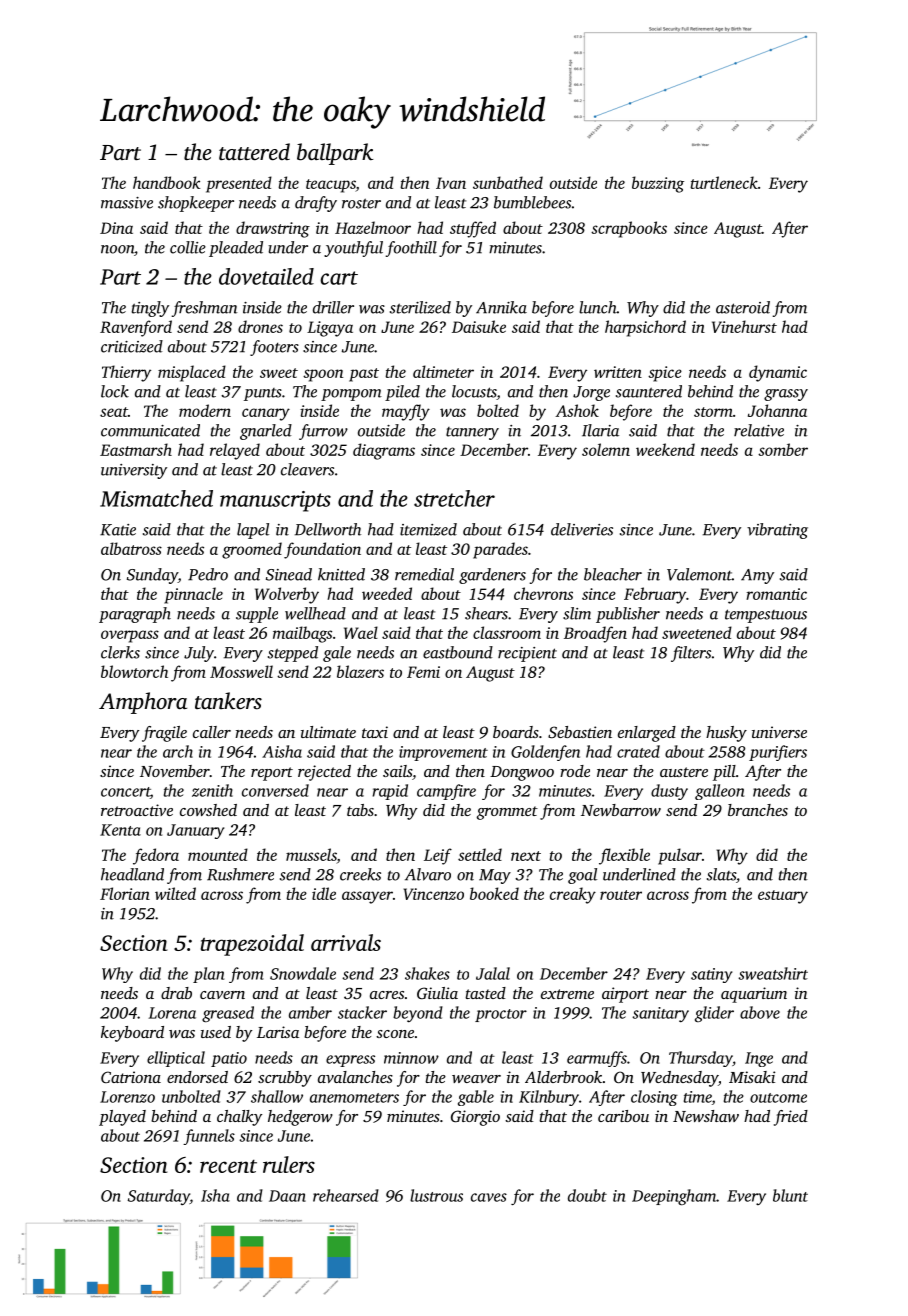  What do you see at coordinates (724, 182) in the image?
I see `turtleneck` at bounding box center [724, 182].
